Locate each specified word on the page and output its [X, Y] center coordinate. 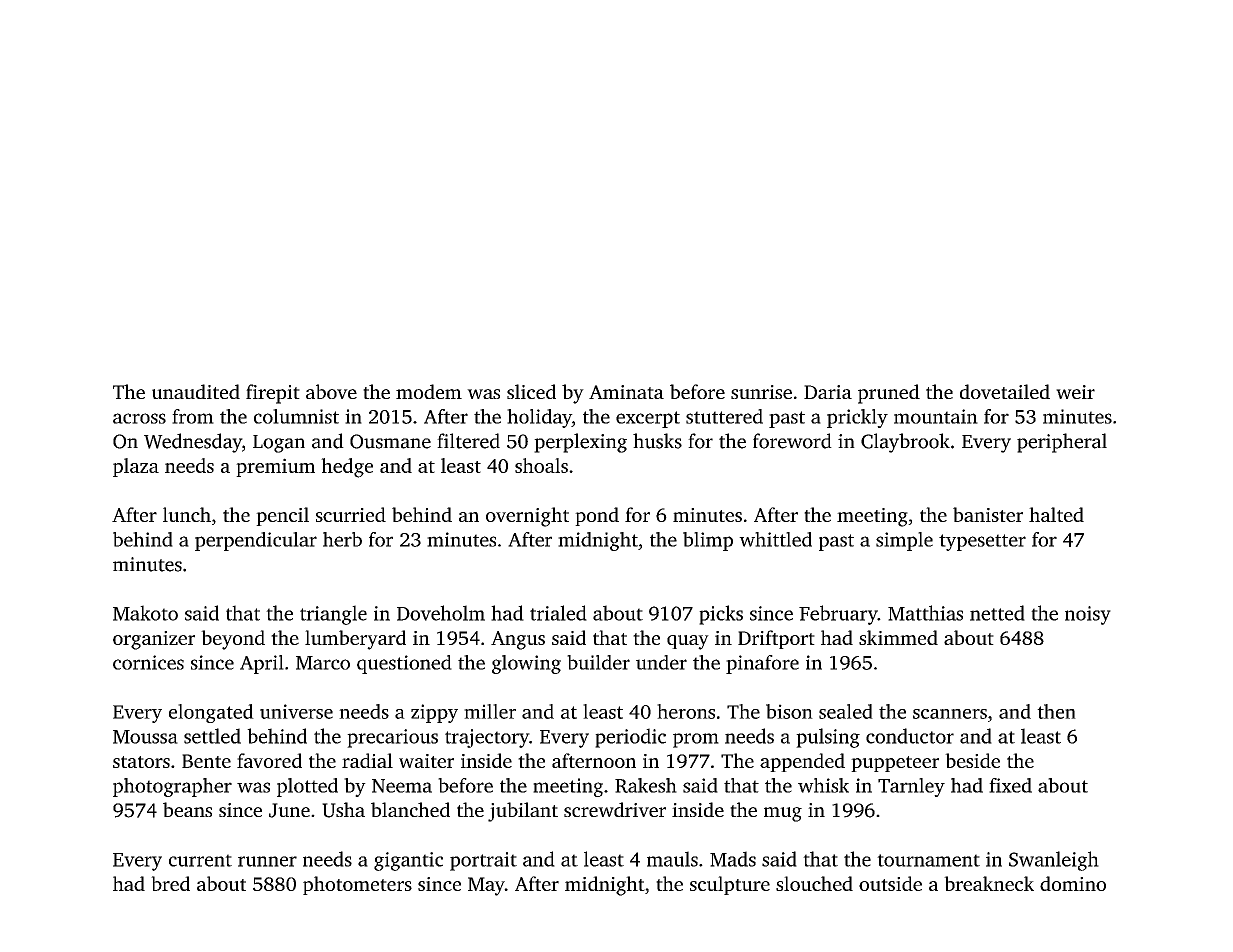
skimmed [898, 637]
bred [170, 883]
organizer [154, 640]
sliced [531, 391]
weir [1075, 392]
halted [1056, 514]
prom [696, 740]
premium [275, 467]
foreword [792, 441]
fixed [1010, 785]
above [331, 391]
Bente [206, 761]
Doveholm [441, 613]
